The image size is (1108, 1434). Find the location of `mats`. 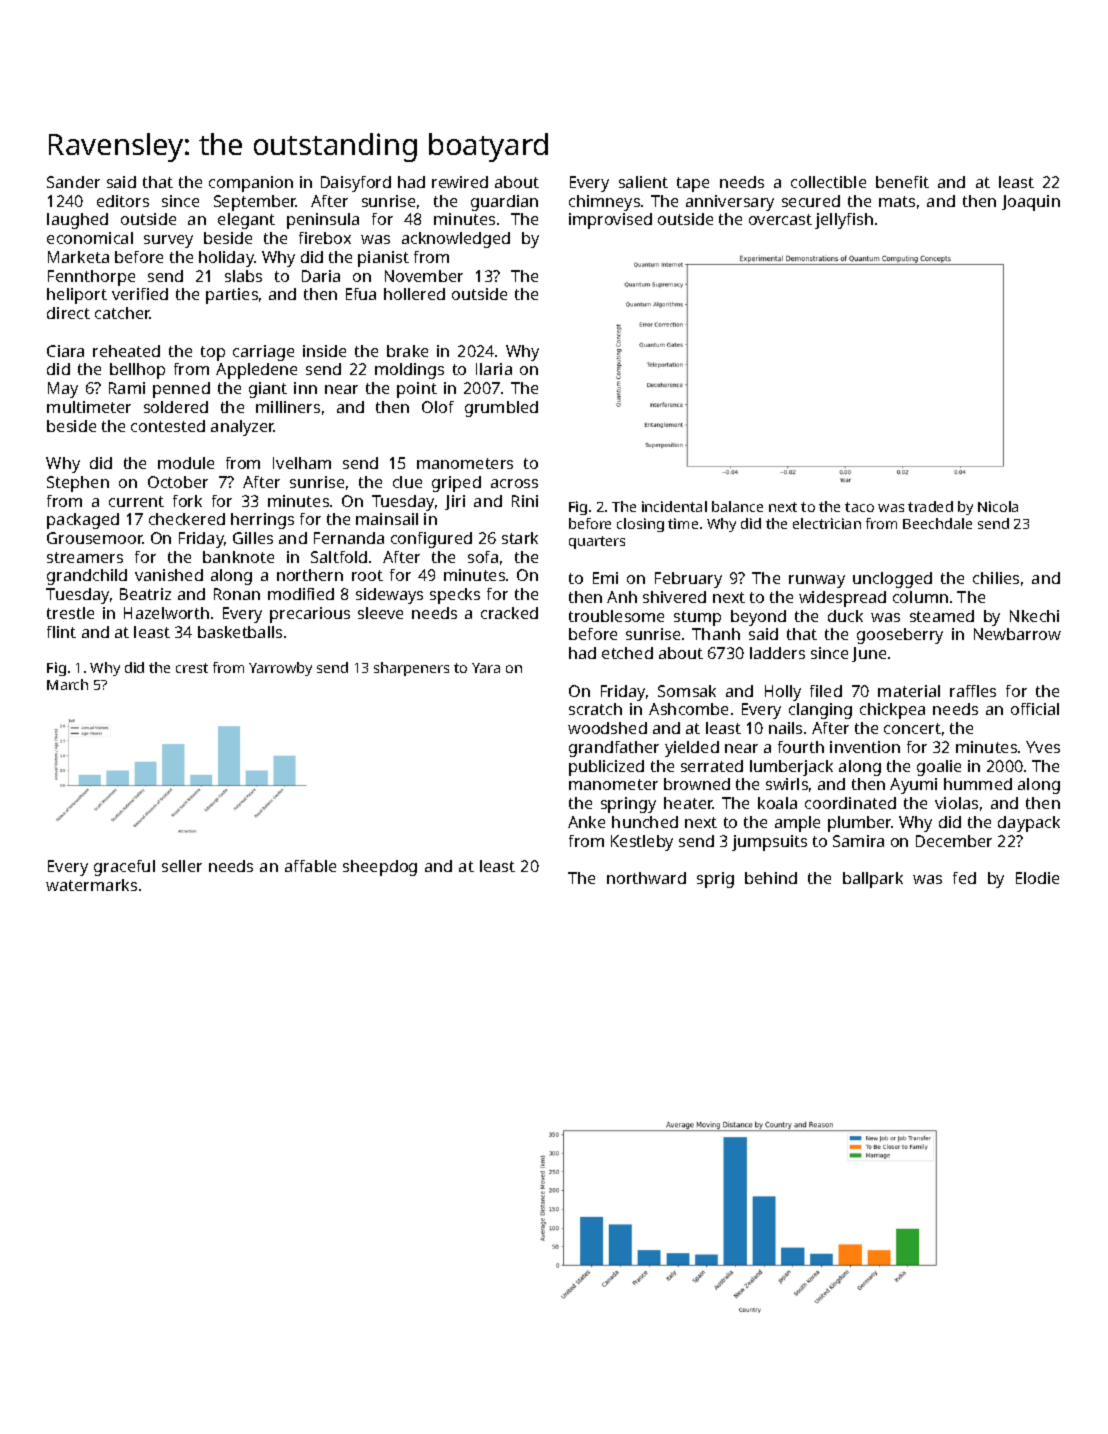

mats is located at coordinates (897, 201).
